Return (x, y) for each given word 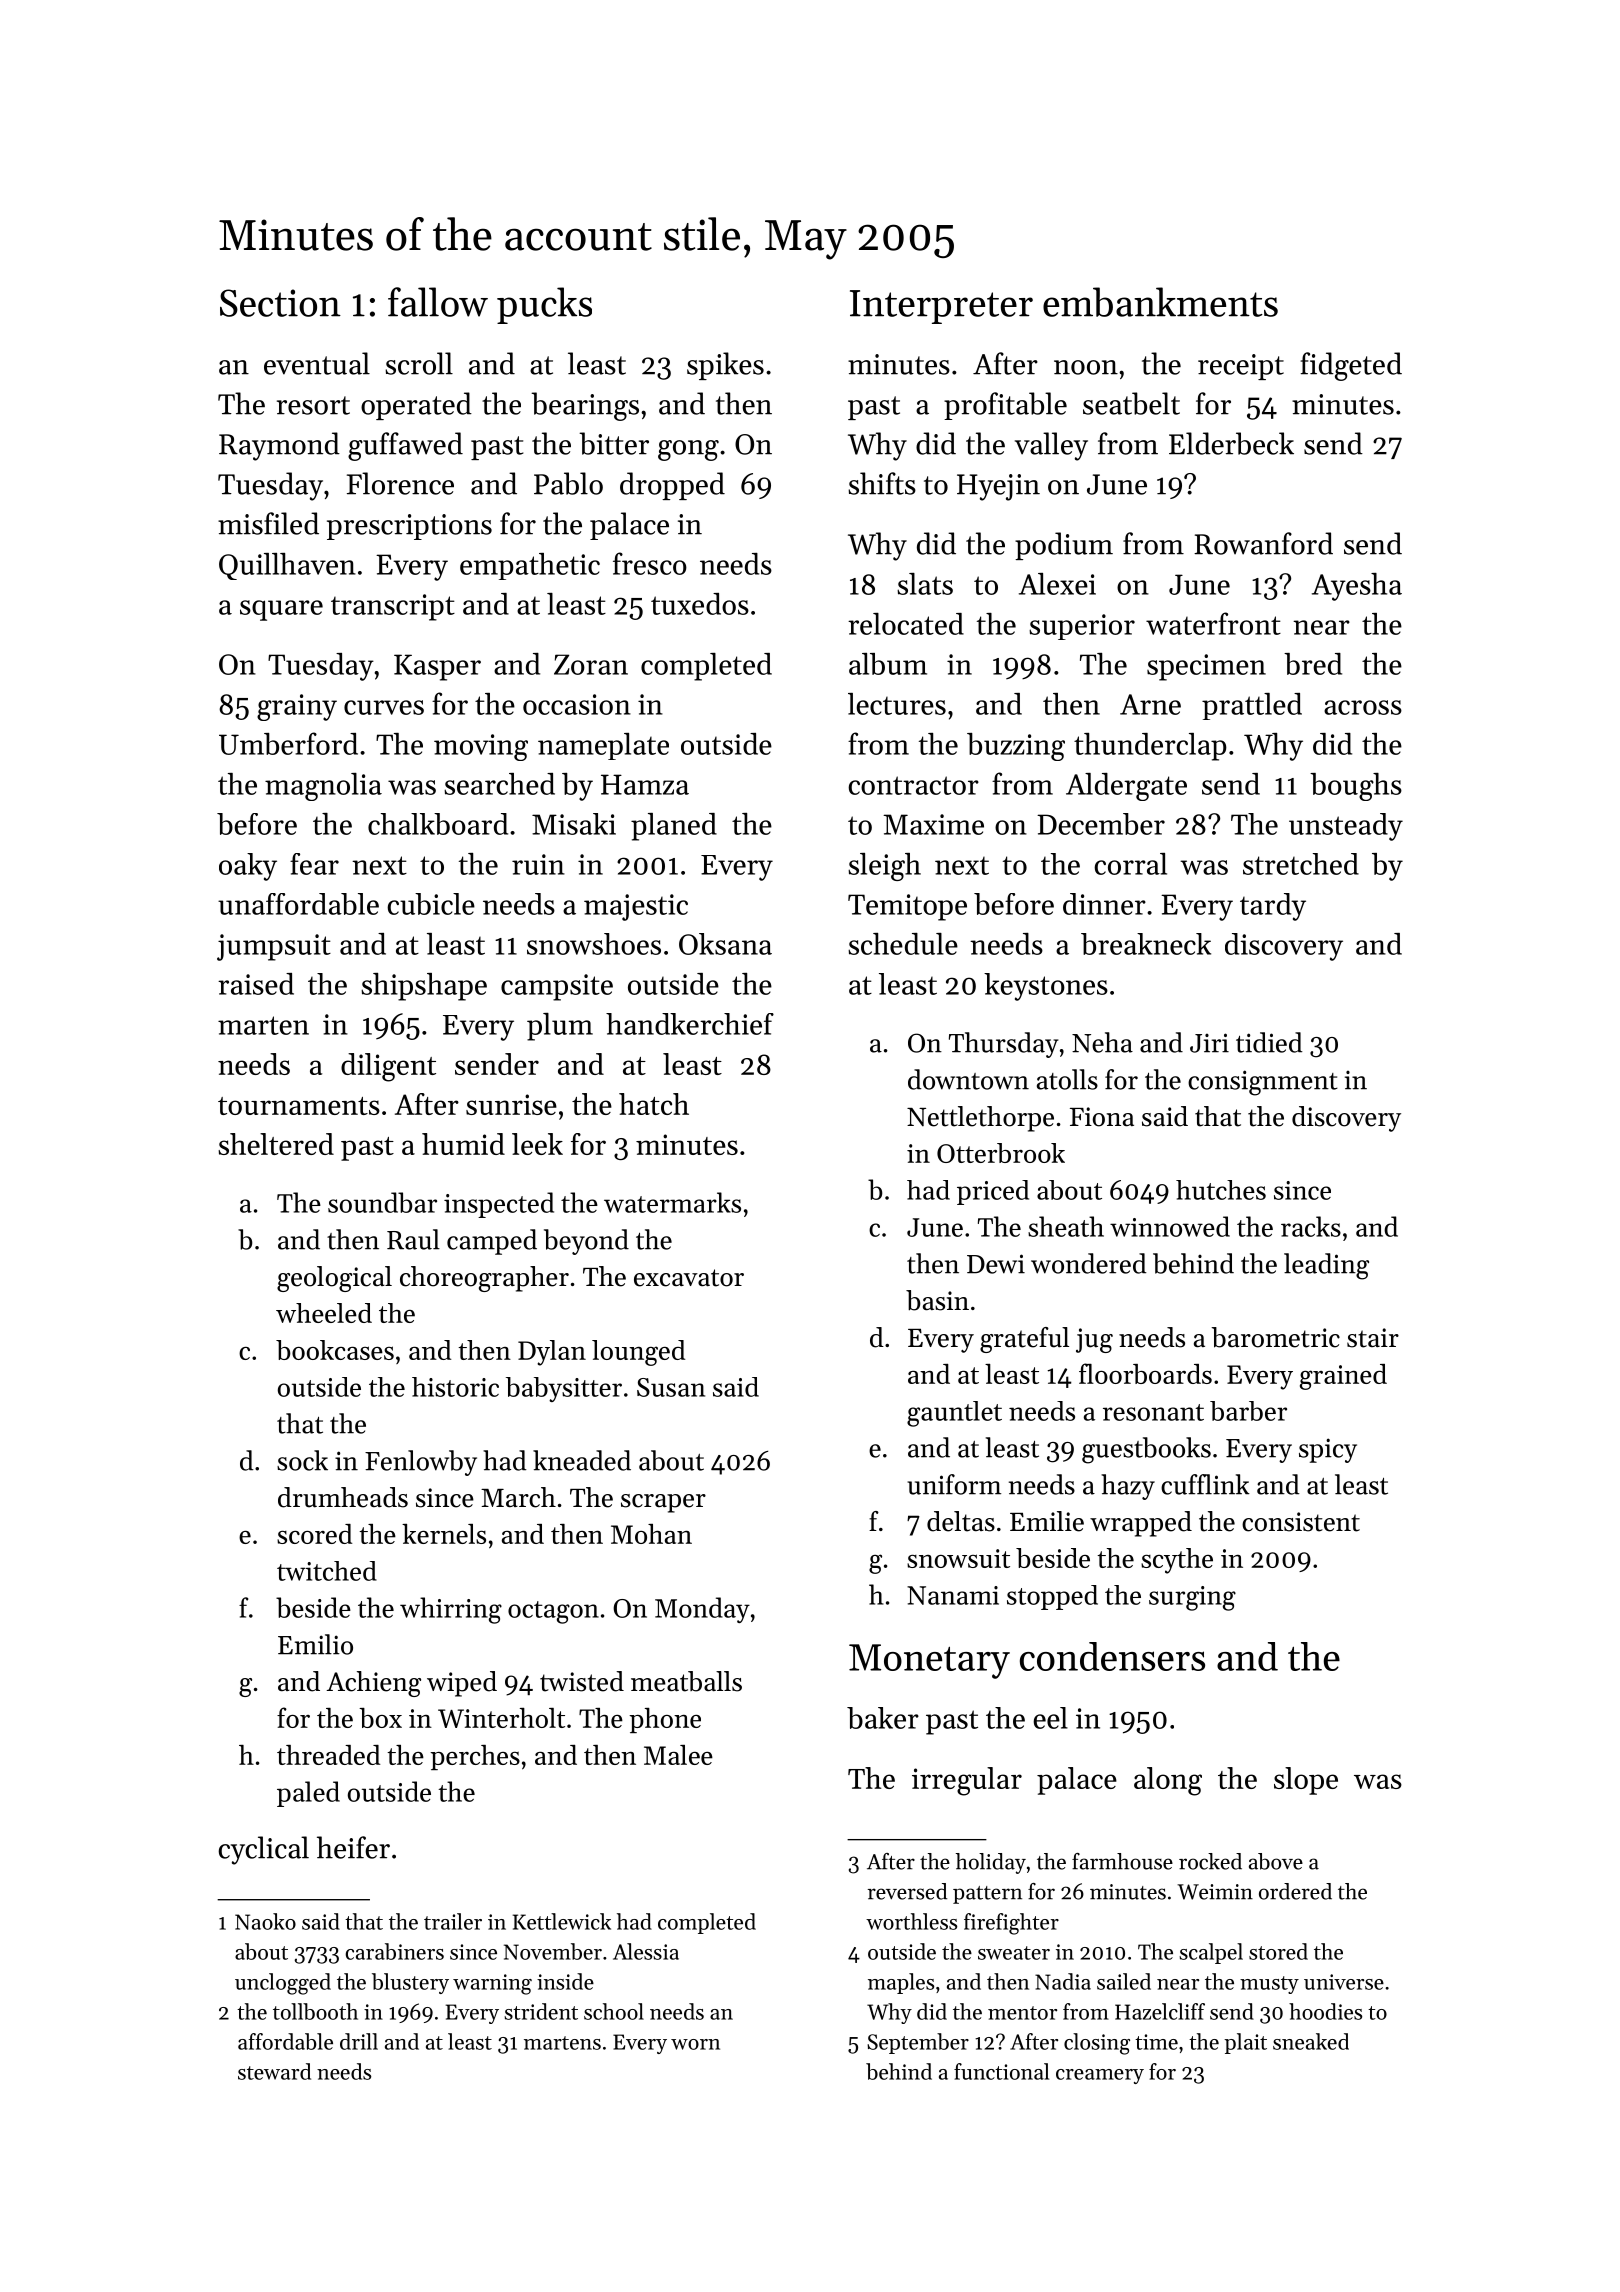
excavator (689, 1278)
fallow (438, 302)
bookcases (335, 1350)
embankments (1160, 302)
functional (1001, 2071)
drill (359, 2041)
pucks (544, 305)
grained (1343, 1377)
